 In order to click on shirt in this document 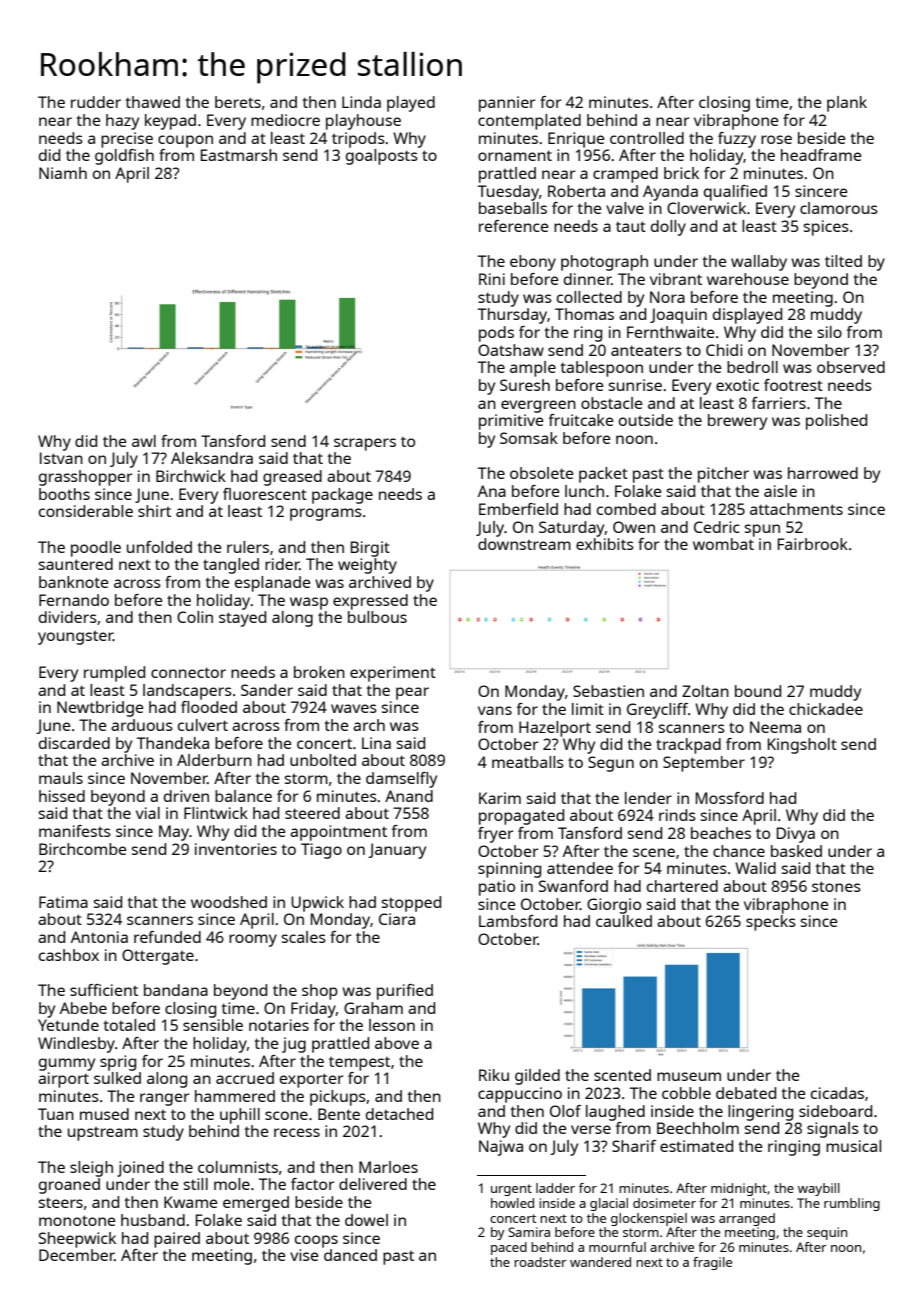, I will do `click(154, 511)`.
